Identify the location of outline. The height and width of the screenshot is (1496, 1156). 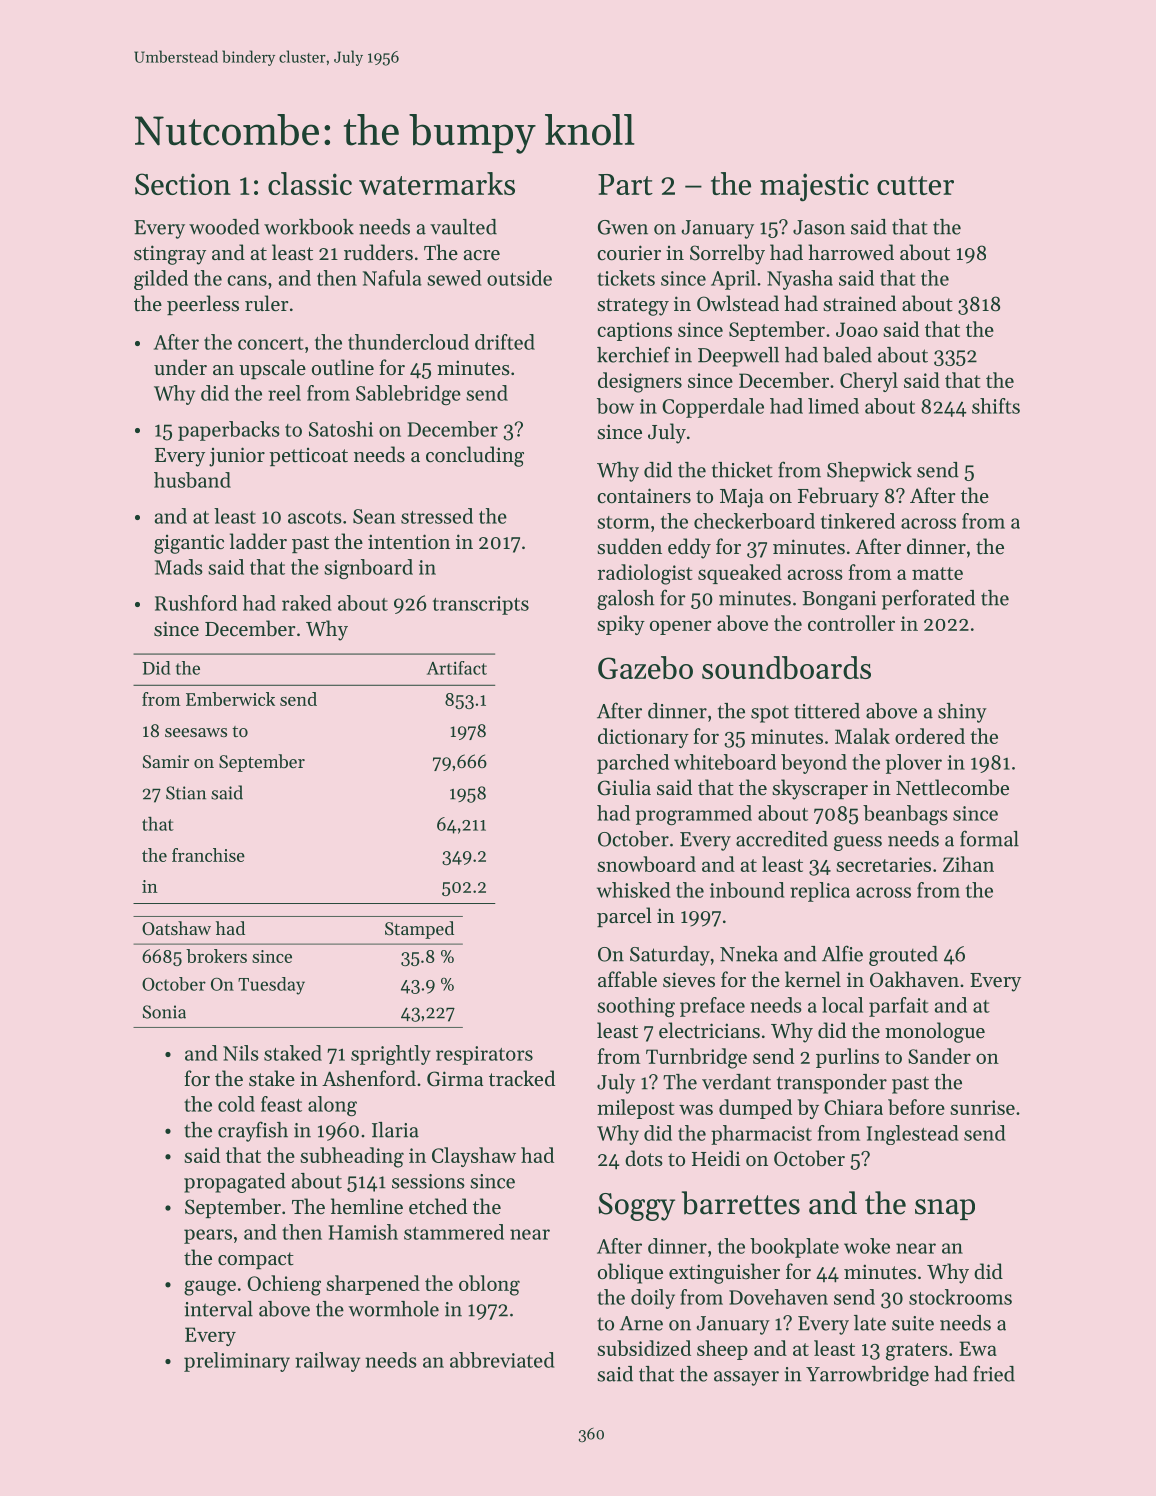
(343, 367).
